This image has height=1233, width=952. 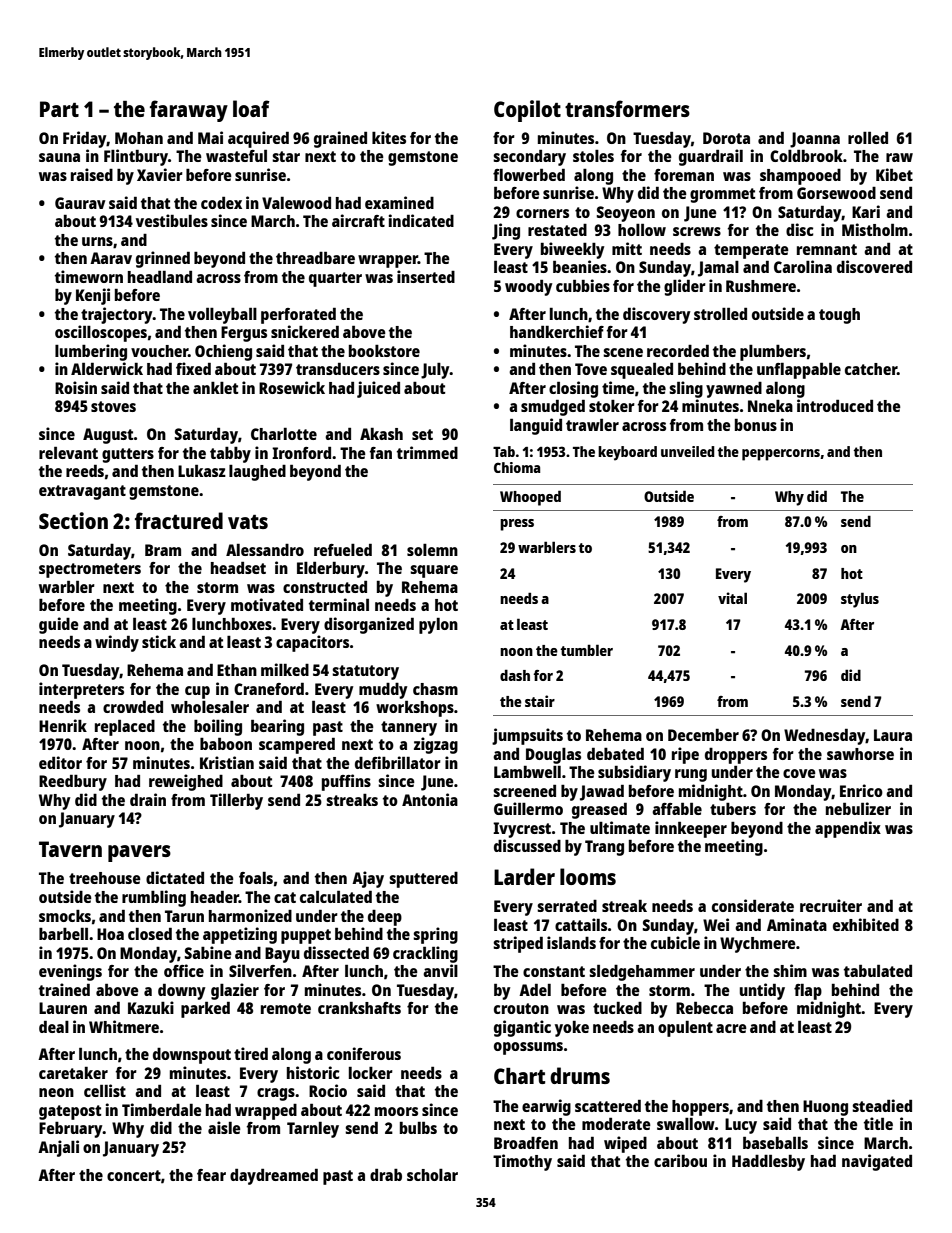 What do you see at coordinates (105, 878) in the image?
I see `treehouse` at bounding box center [105, 878].
